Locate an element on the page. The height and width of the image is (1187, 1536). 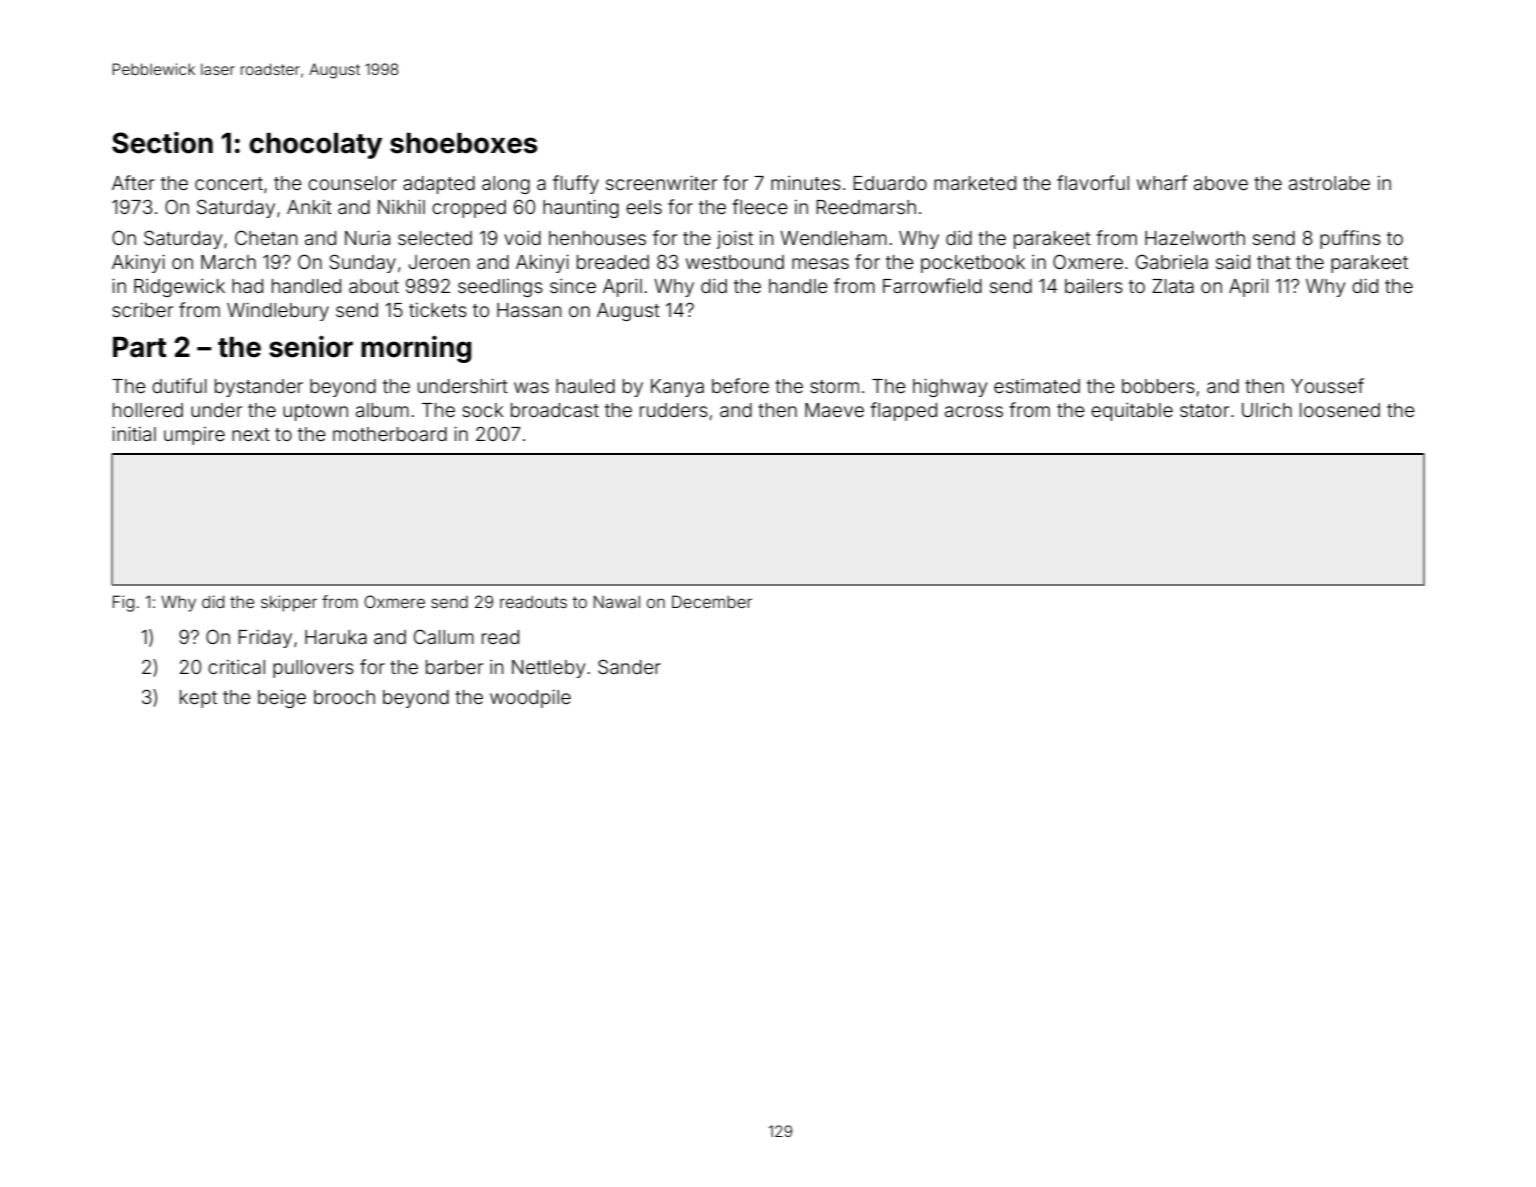
Sander is located at coordinates (629, 666).
